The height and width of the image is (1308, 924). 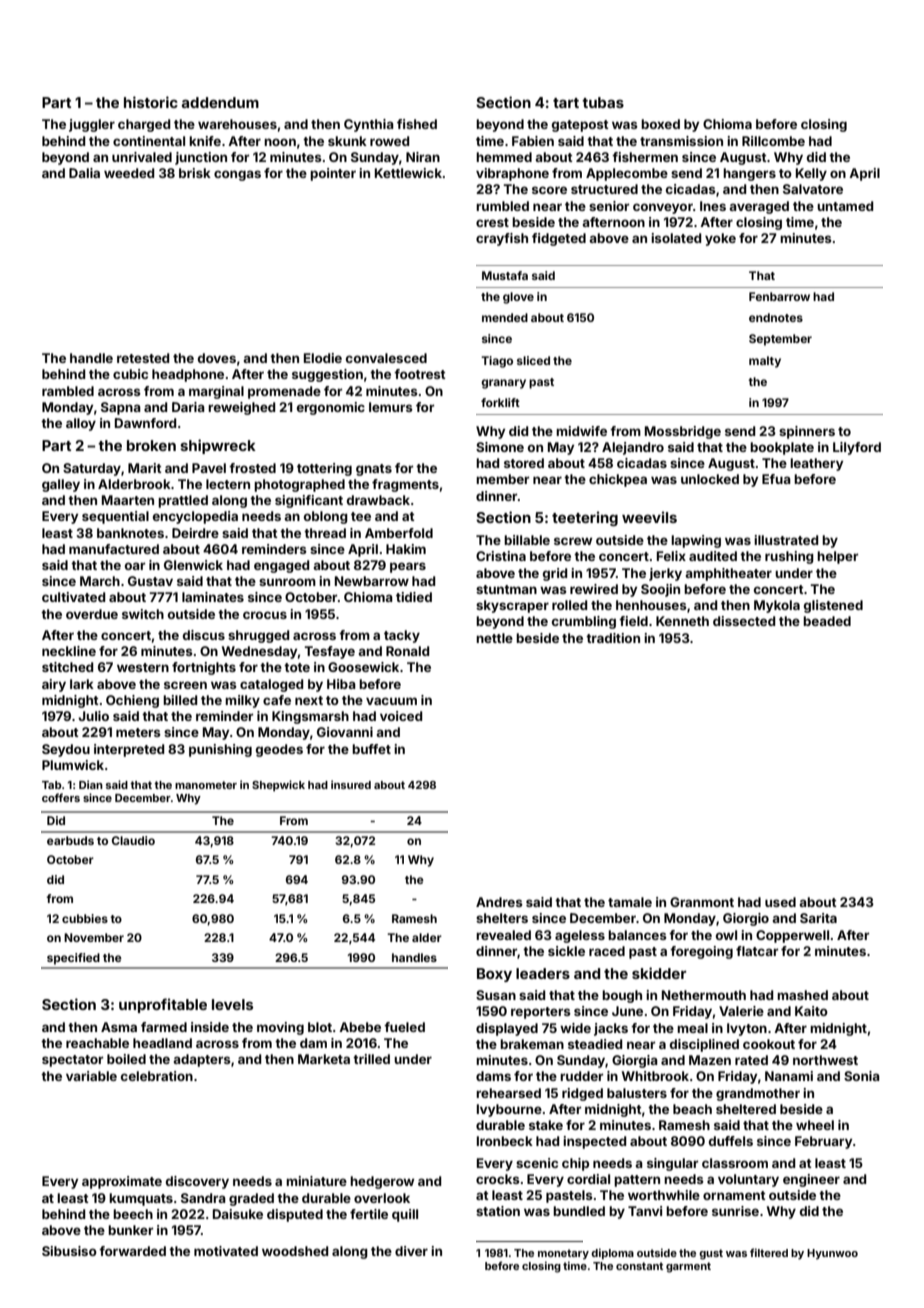 I want to click on Fenbarrow, so click(x=779, y=296).
